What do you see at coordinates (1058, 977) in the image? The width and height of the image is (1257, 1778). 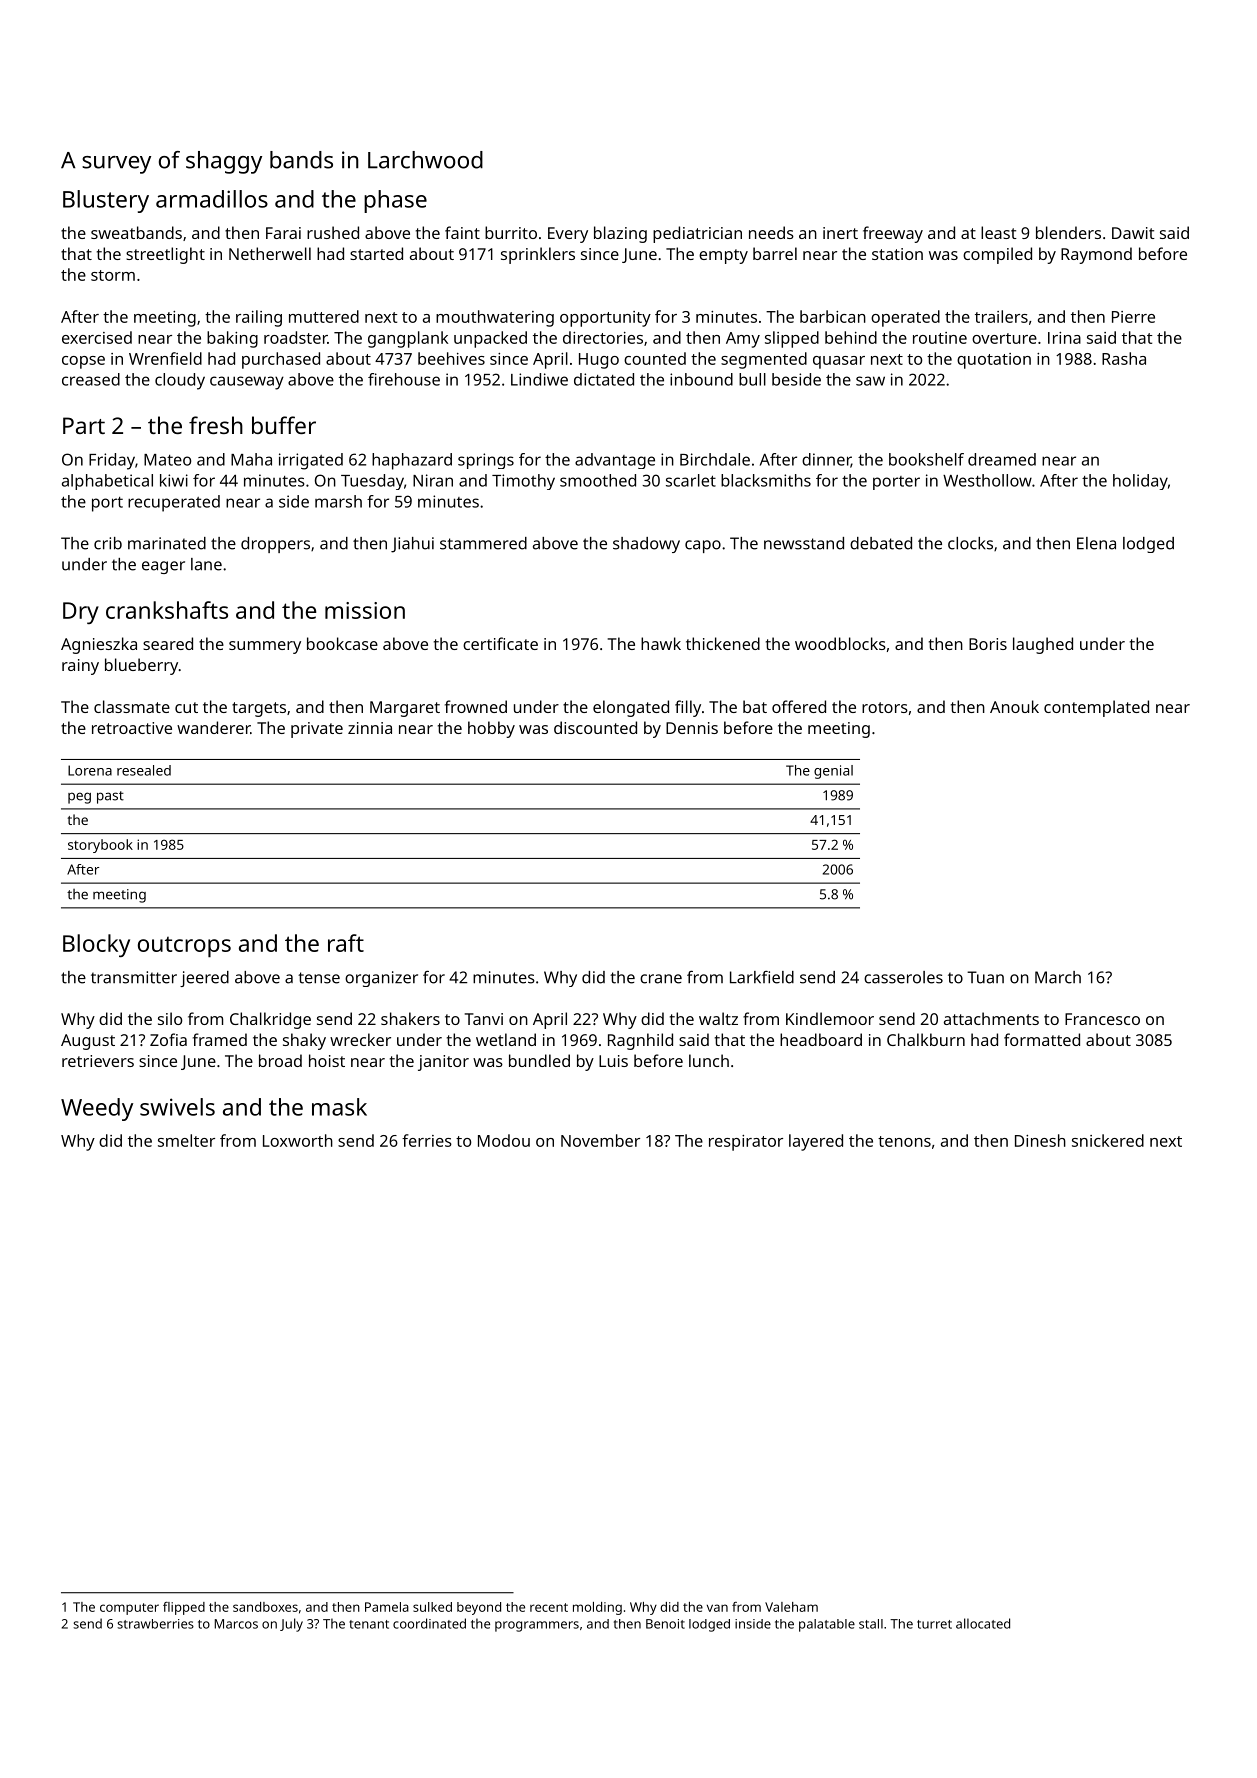 I see `March` at bounding box center [1058, 977].
